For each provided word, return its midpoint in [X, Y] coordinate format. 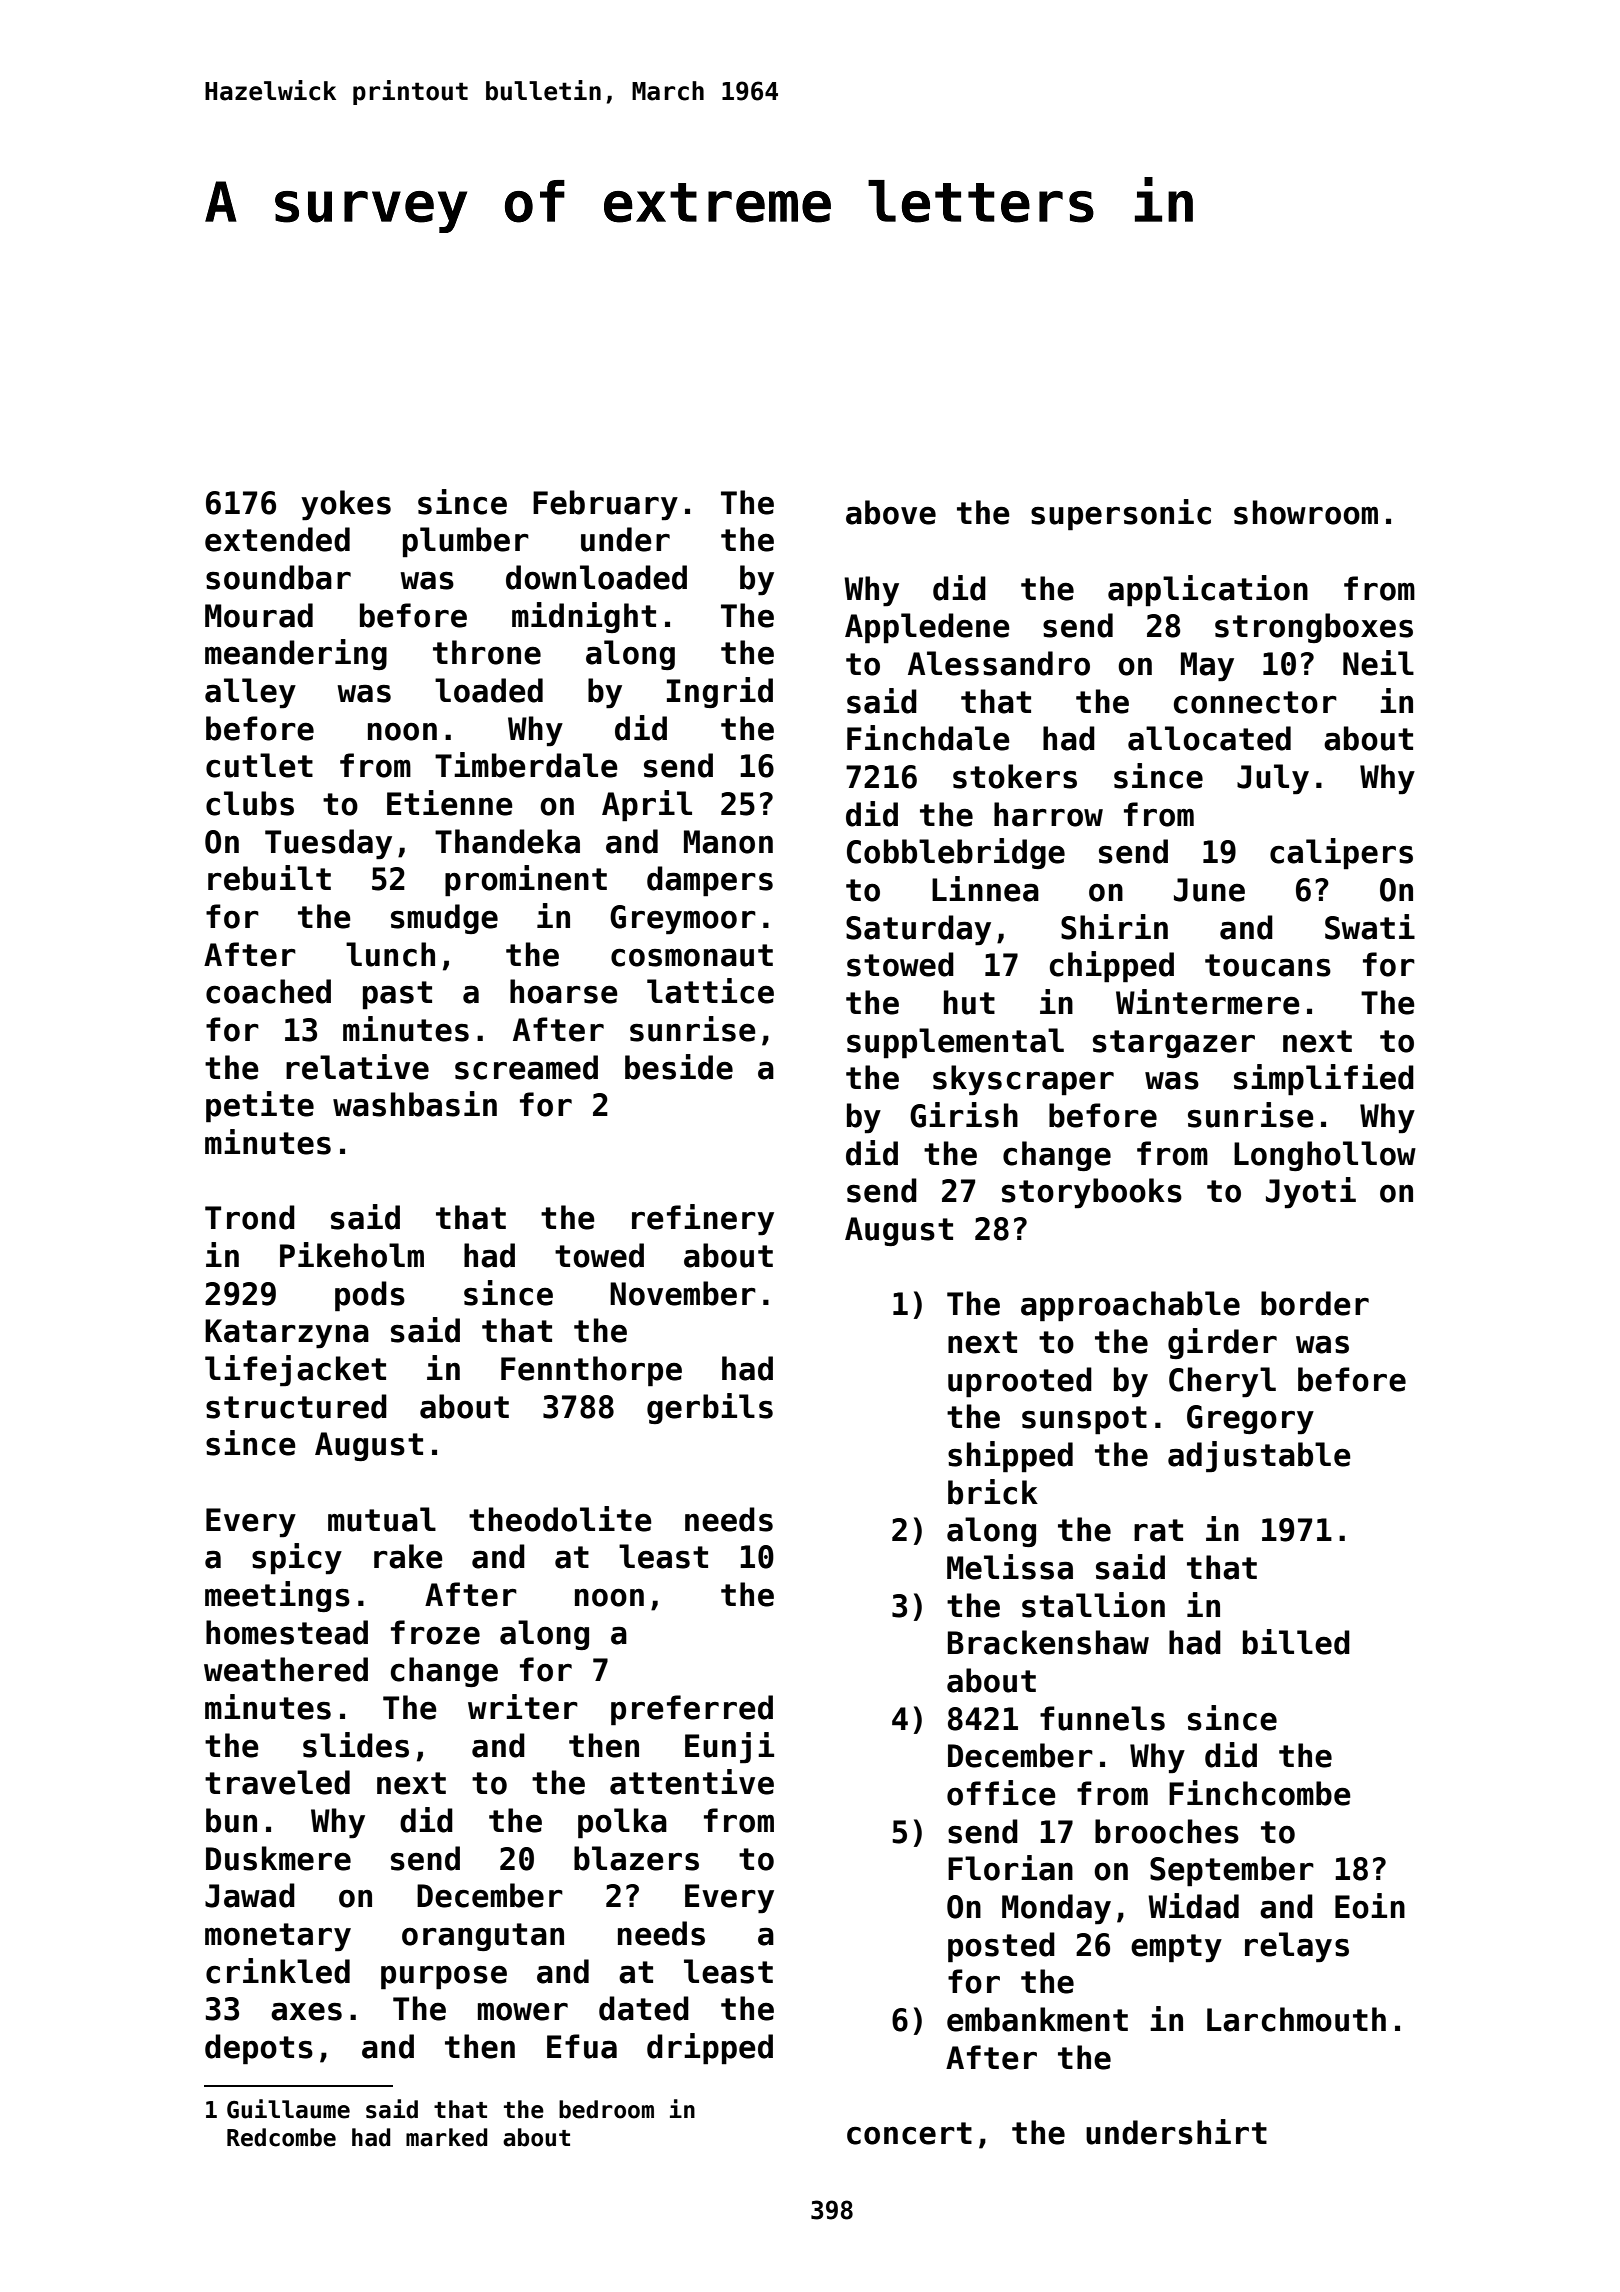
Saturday [918, 930]
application [1208, 591]
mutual [382, 1519]
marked [446, 2137]
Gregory [1250, 1420]
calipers [1341, 854]
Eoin [1370, 1906]
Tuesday [328, 844]
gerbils [710, 1408]
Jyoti [1311, 1193]
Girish [964, 1115]
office [1001, 1793]
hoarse [564, 991]
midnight [584, 617]
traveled [277, 1782]
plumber [466, 542]
